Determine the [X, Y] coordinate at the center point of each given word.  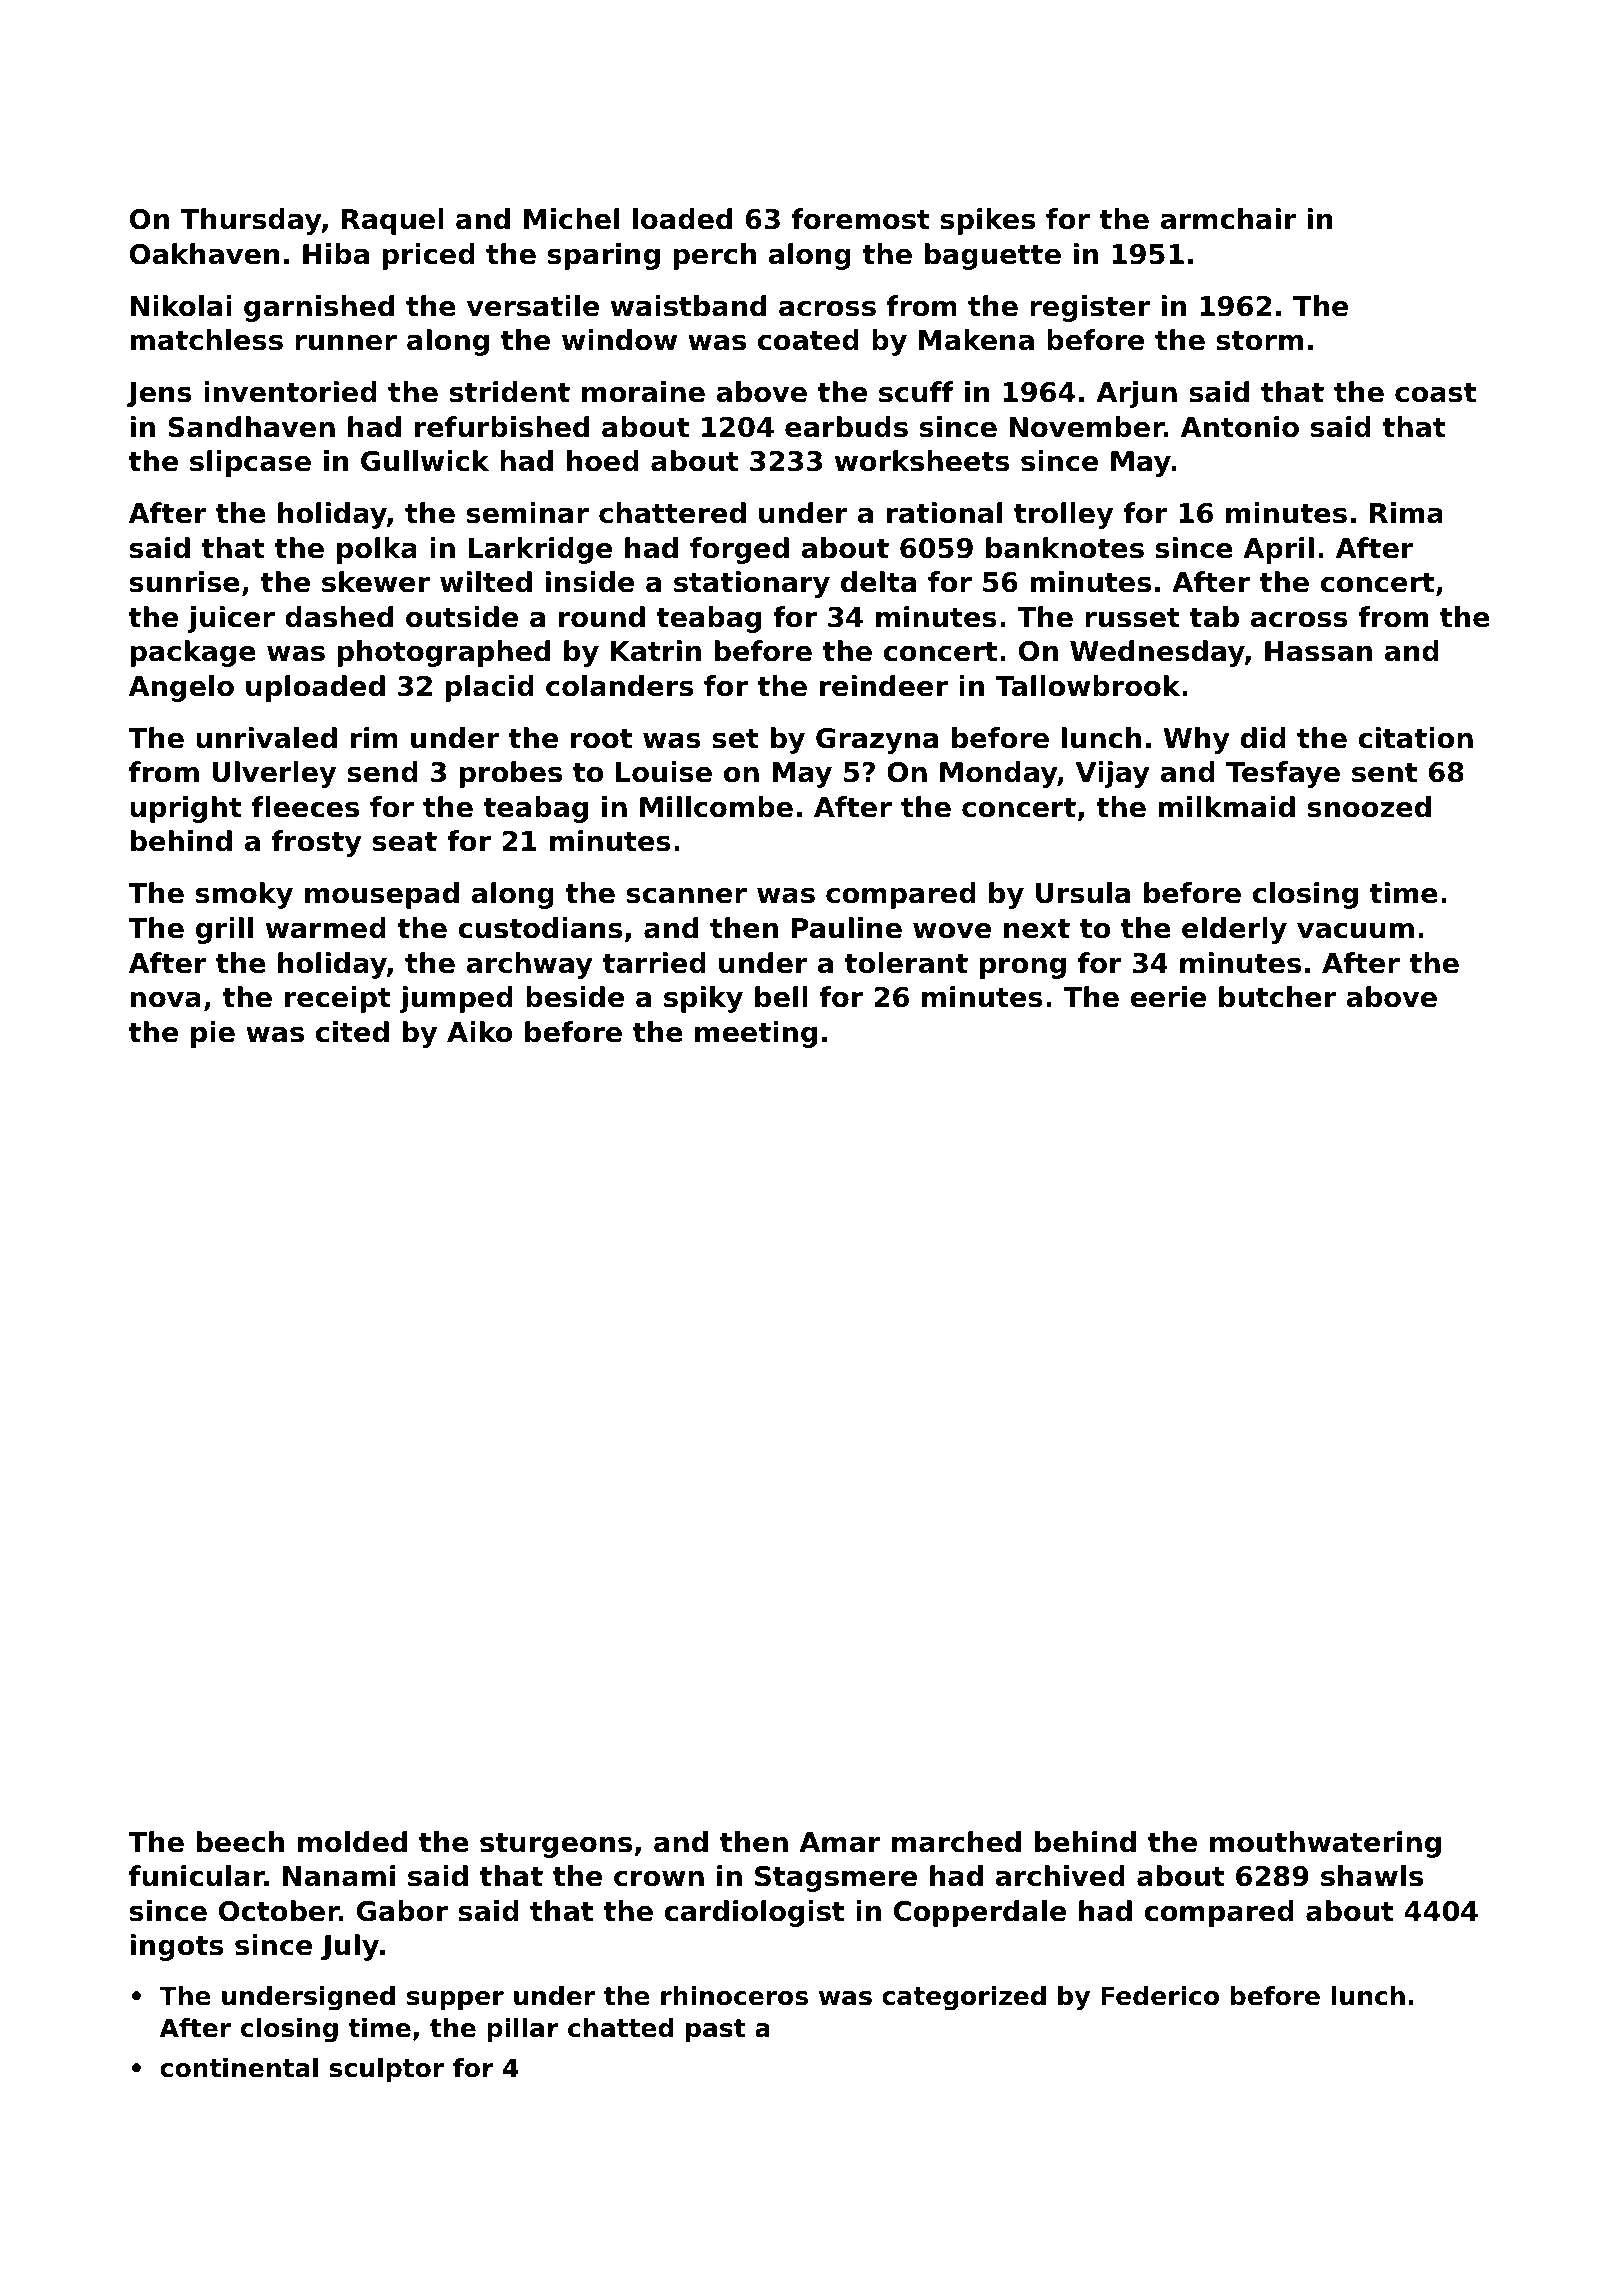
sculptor [387, 2070]
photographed [444, 653]
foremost [861, 219]
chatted [621, 2028]
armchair [1228, 219]
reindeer [884, 686]
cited [352, 1032]
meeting [756, 1034]
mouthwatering [1325, 1844]
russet [1132, 618]
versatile [533, 306]
